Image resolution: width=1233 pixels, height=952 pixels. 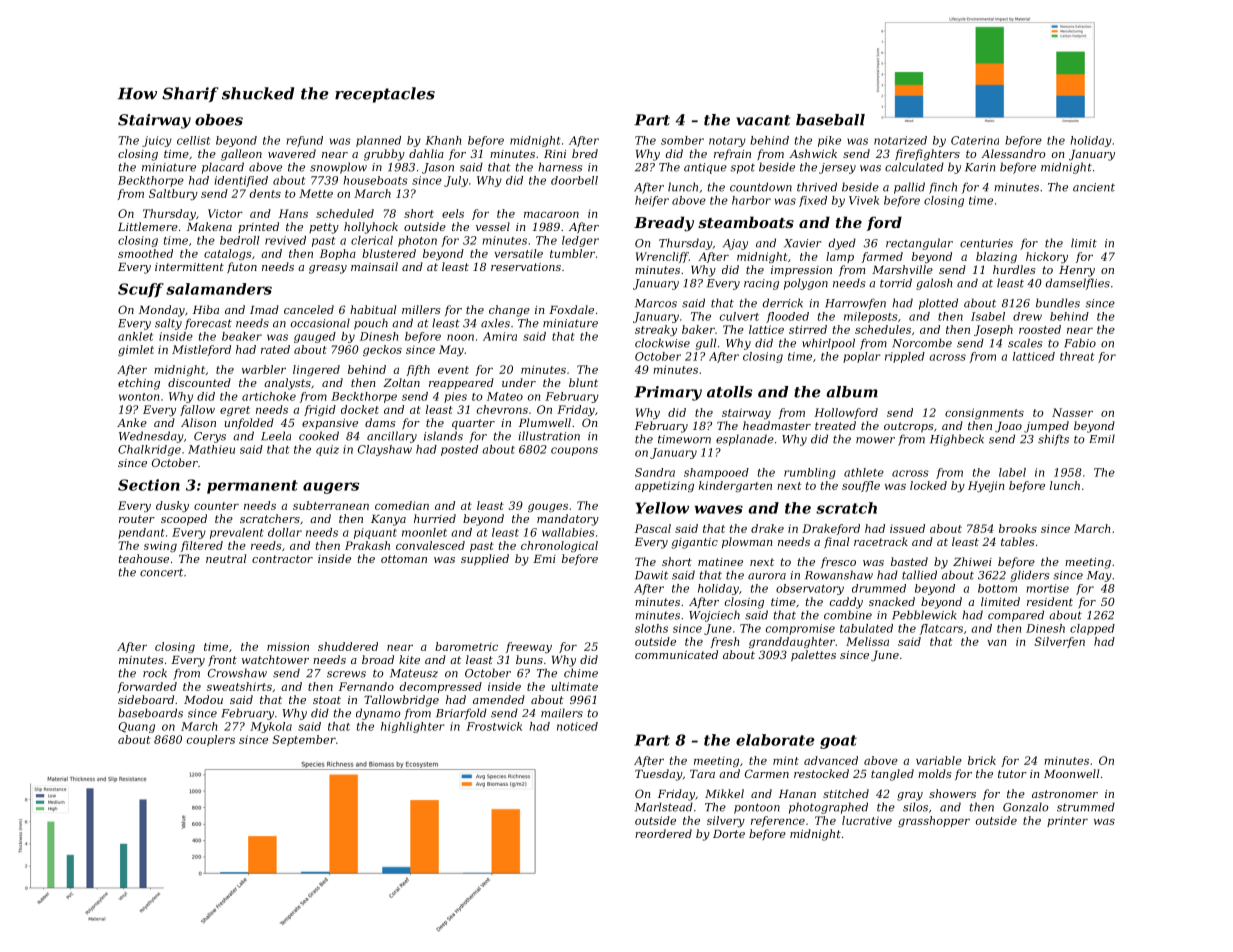 What do you see at coordinates (908, 427) in the screenshot?
I see `outcrops` at bounding box center [908, 427].
